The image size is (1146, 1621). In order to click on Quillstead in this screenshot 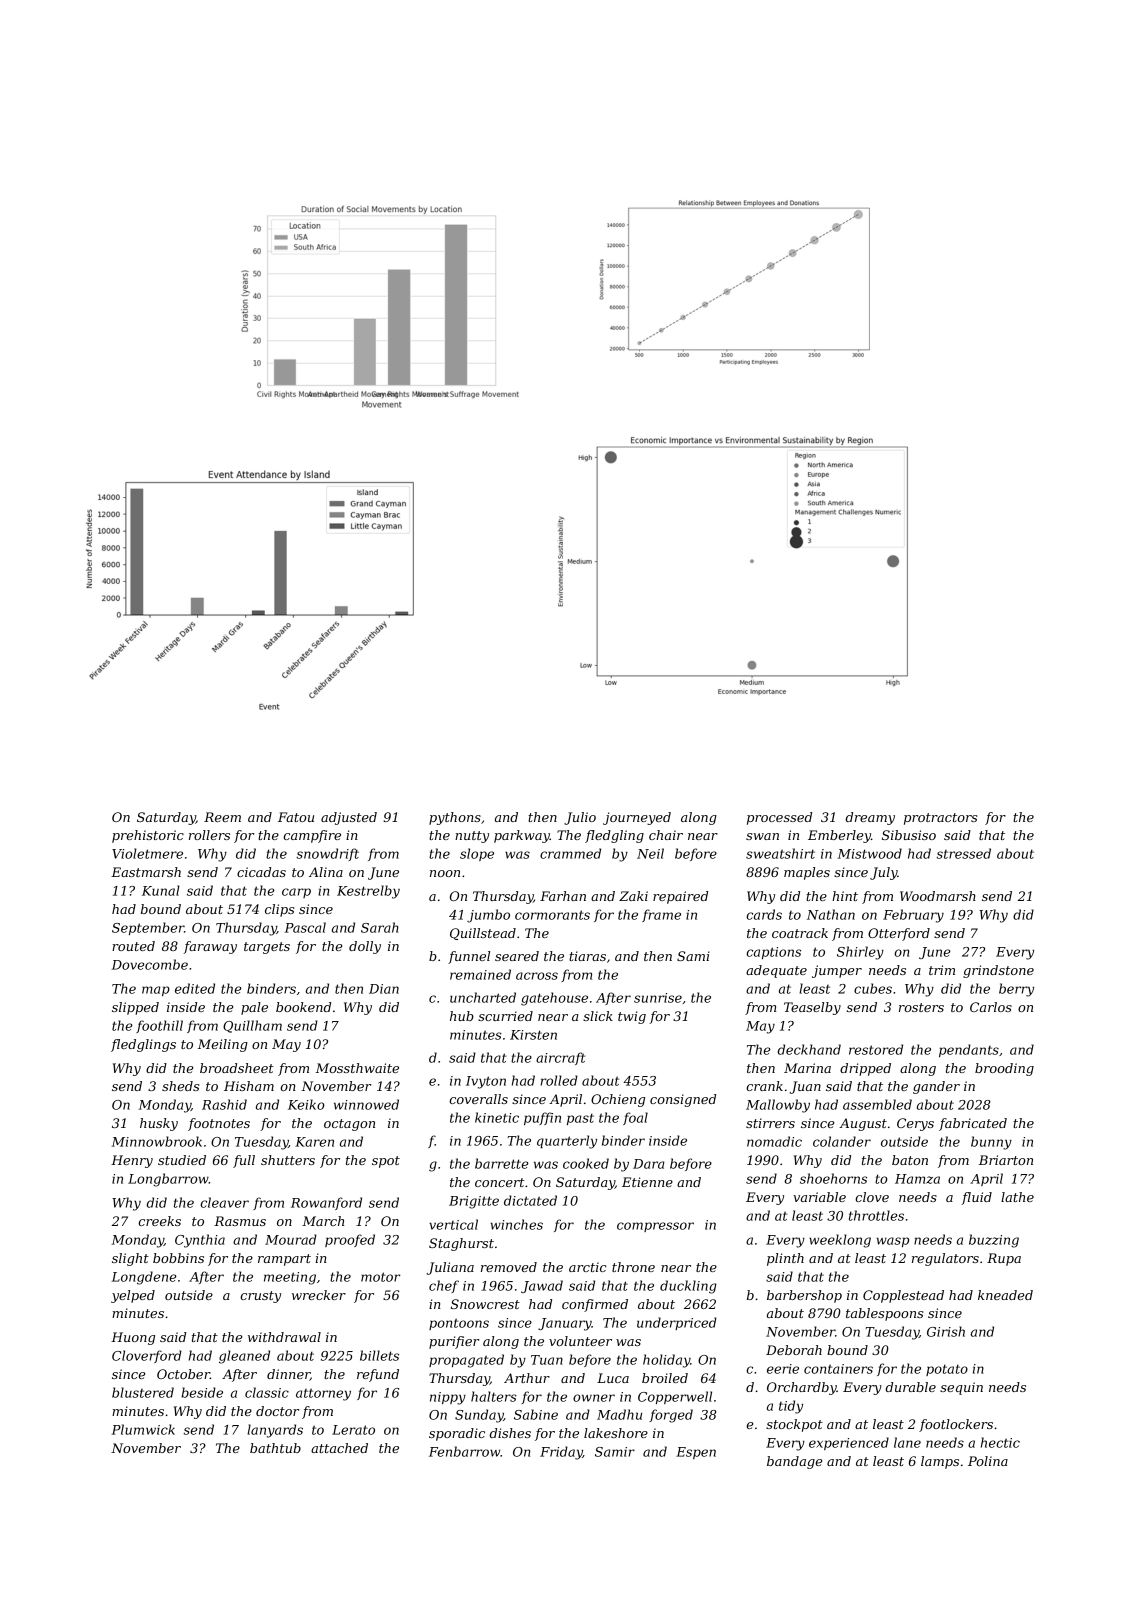, I will do `click(483, 934)`.
